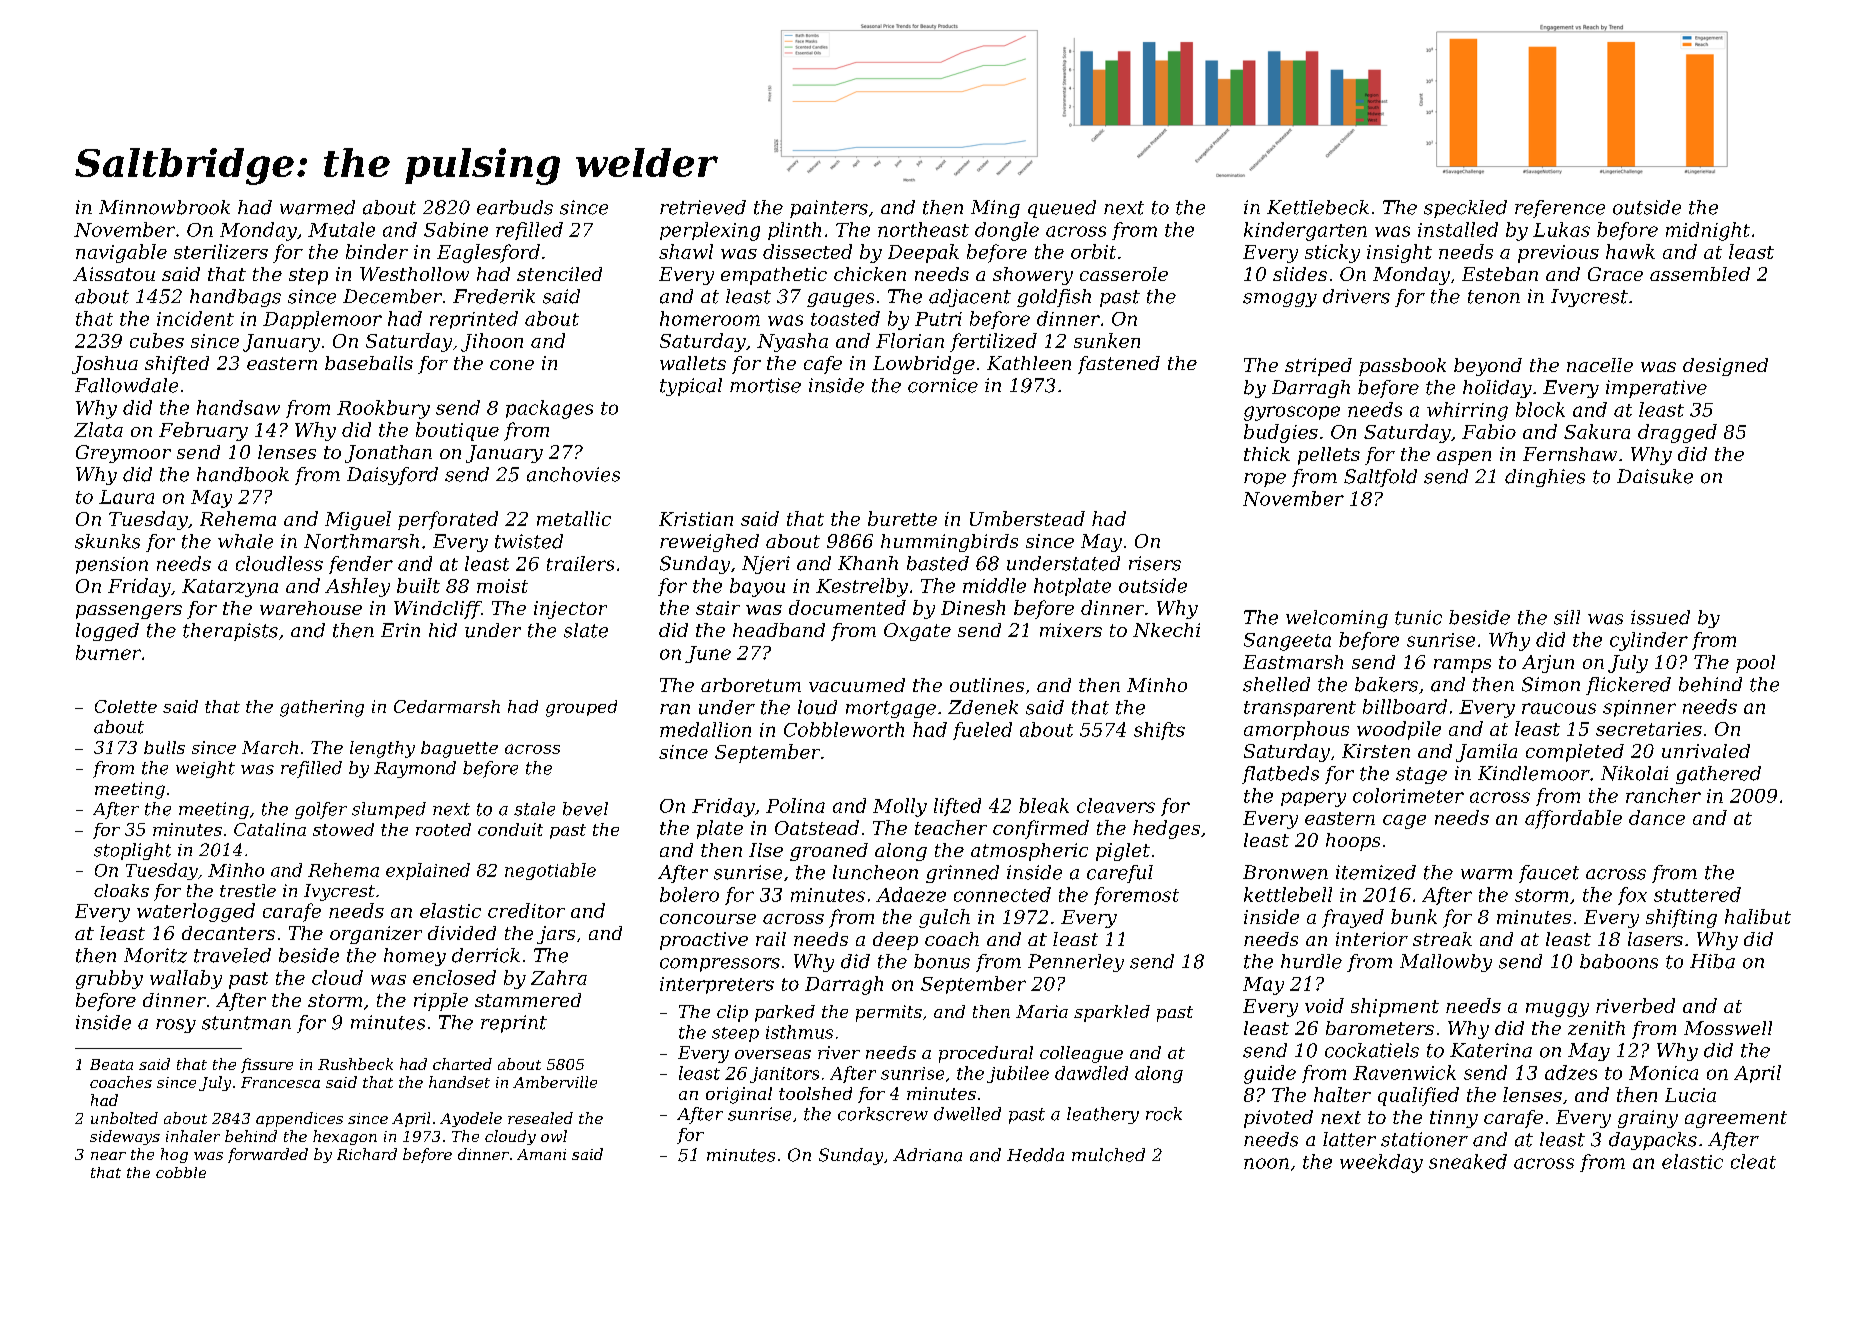  Describe the element at coordinates (108, 652) in the screenshot. I see `burner` at that location.
